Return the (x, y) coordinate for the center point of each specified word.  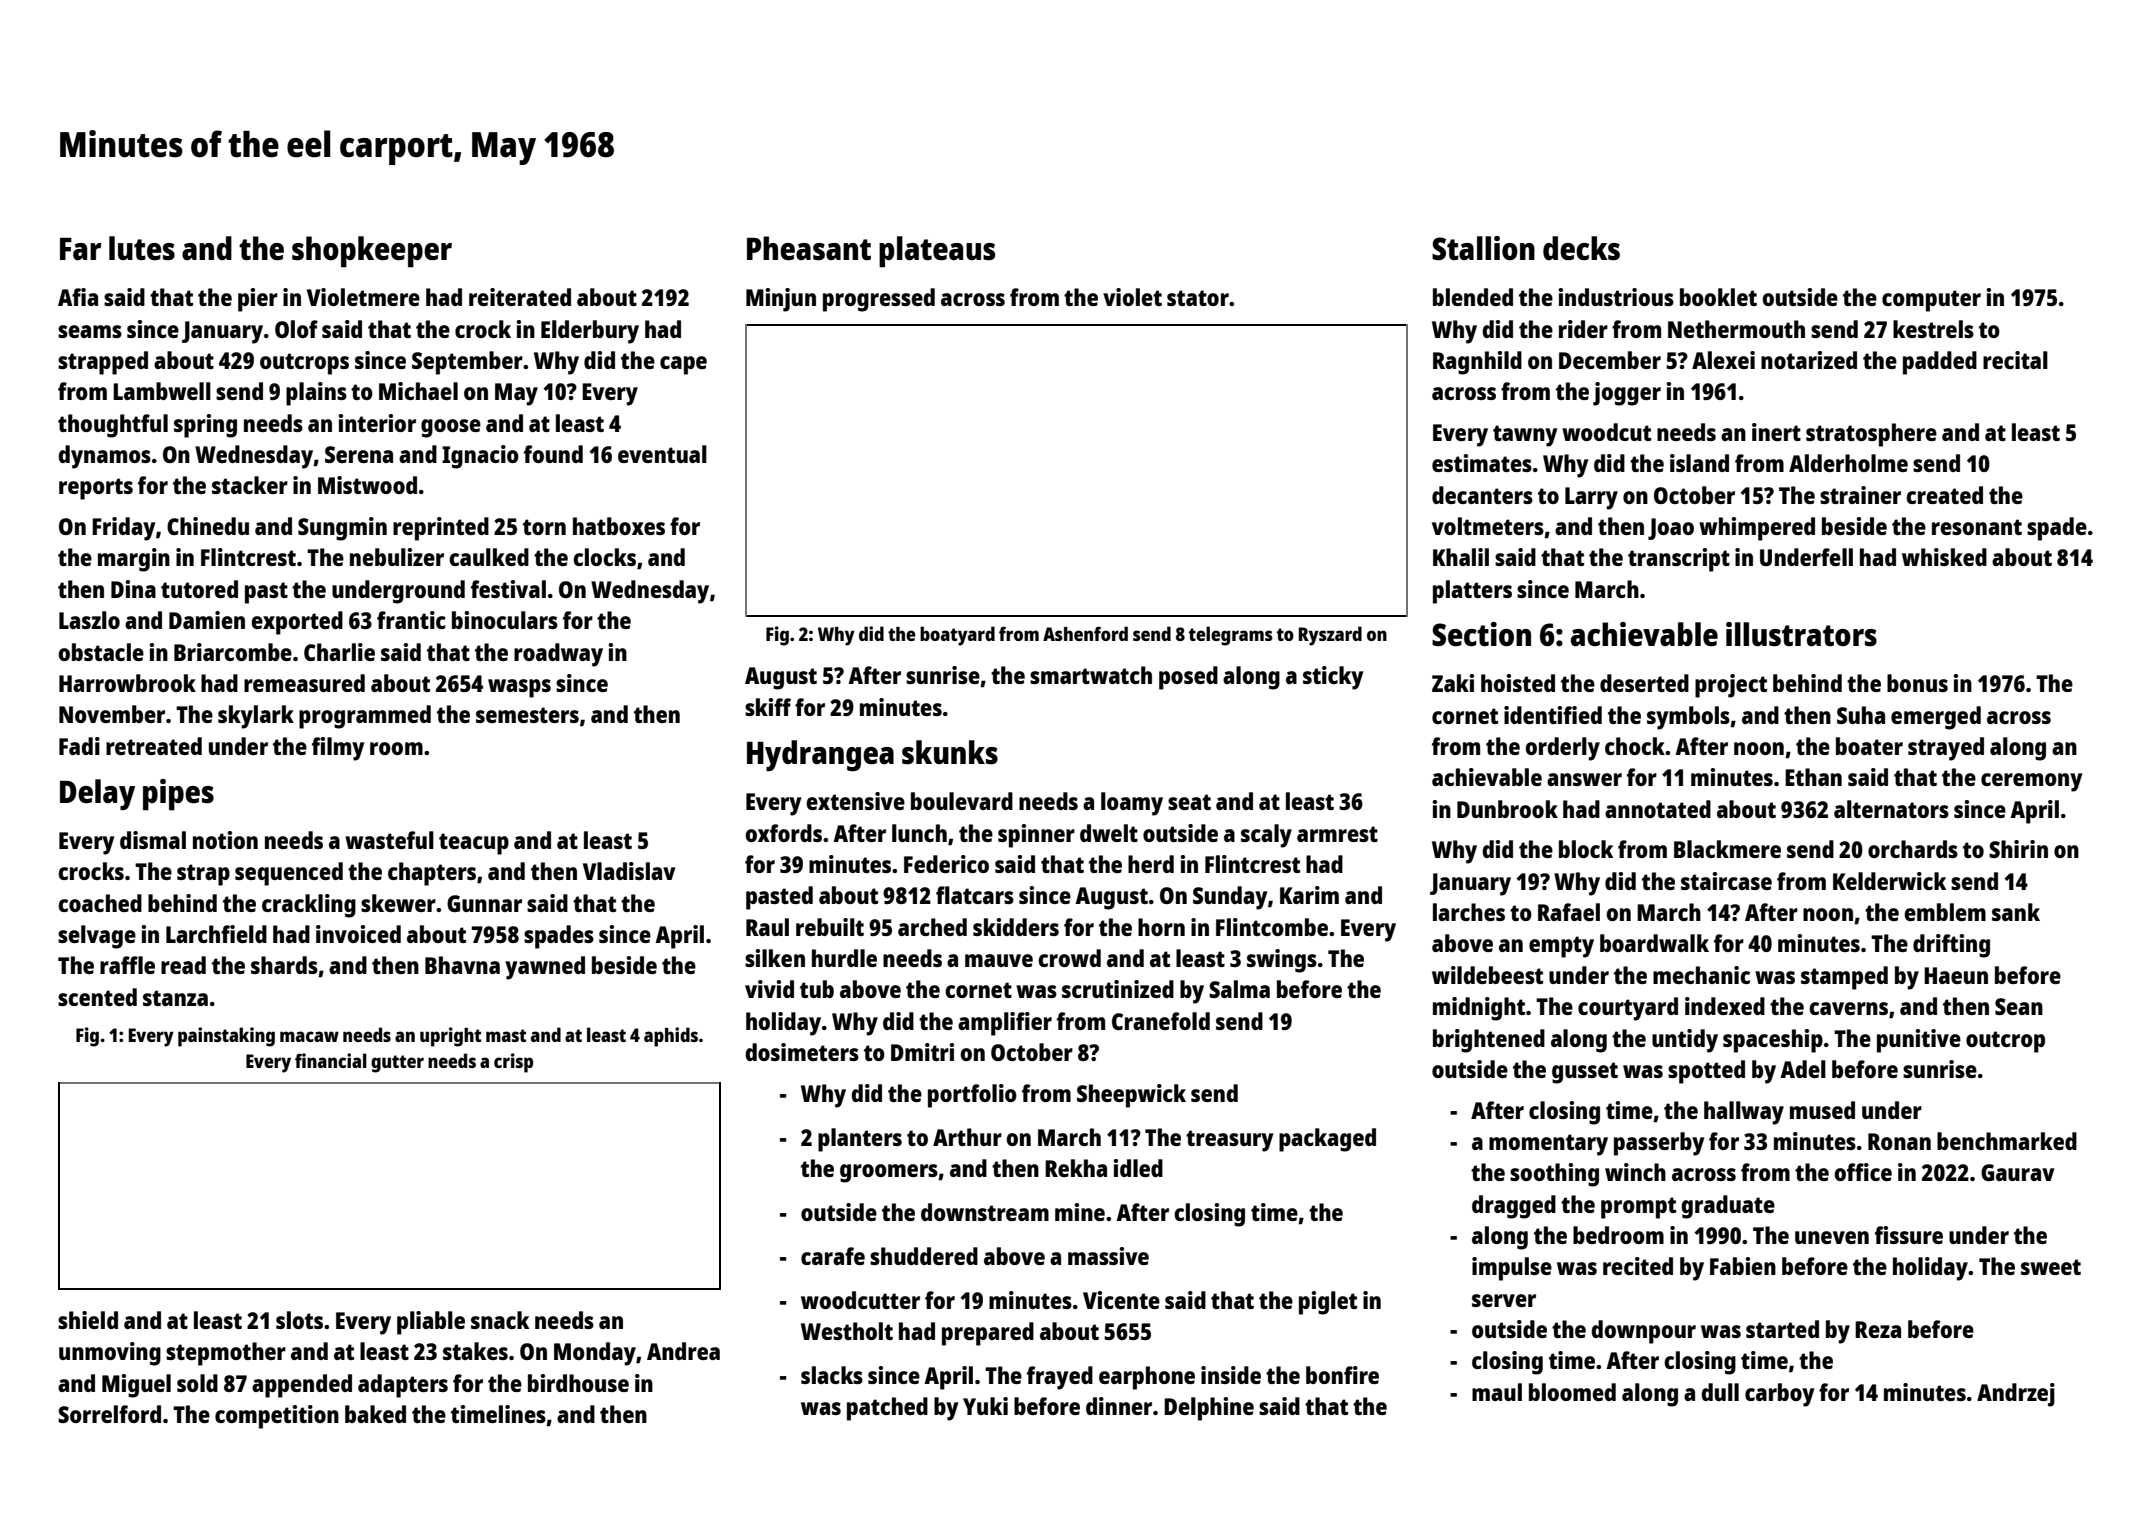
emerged (1936, 718)
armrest (1337, 834)
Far (80, 249)
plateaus (937, 252)
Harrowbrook (127, 683)
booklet (1718, 297)
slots (299, 1320)
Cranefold (1161, 1021)
